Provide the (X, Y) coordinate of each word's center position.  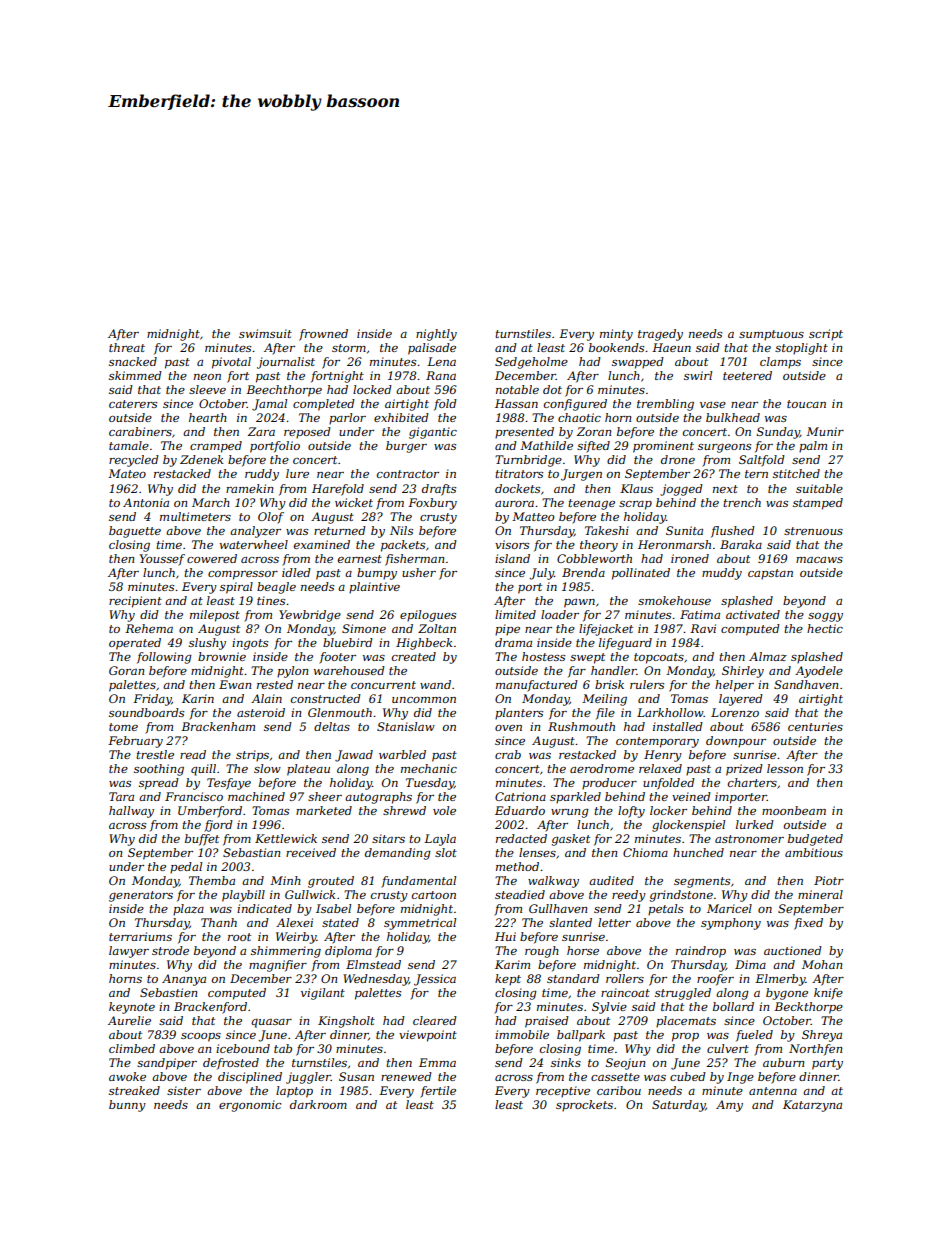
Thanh (219, 922)
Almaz (768, 656)
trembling (665, 405)
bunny (127, 1106)
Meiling (604, 700)
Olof (271, 518)
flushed (733, 532)
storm (349, 348)
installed (678, 726)
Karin (198, 698)
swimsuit (265, 333)
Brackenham (218, 726)
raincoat (625, 992)
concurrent (383, 685)
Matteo (533, 516)
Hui (505, 936)
